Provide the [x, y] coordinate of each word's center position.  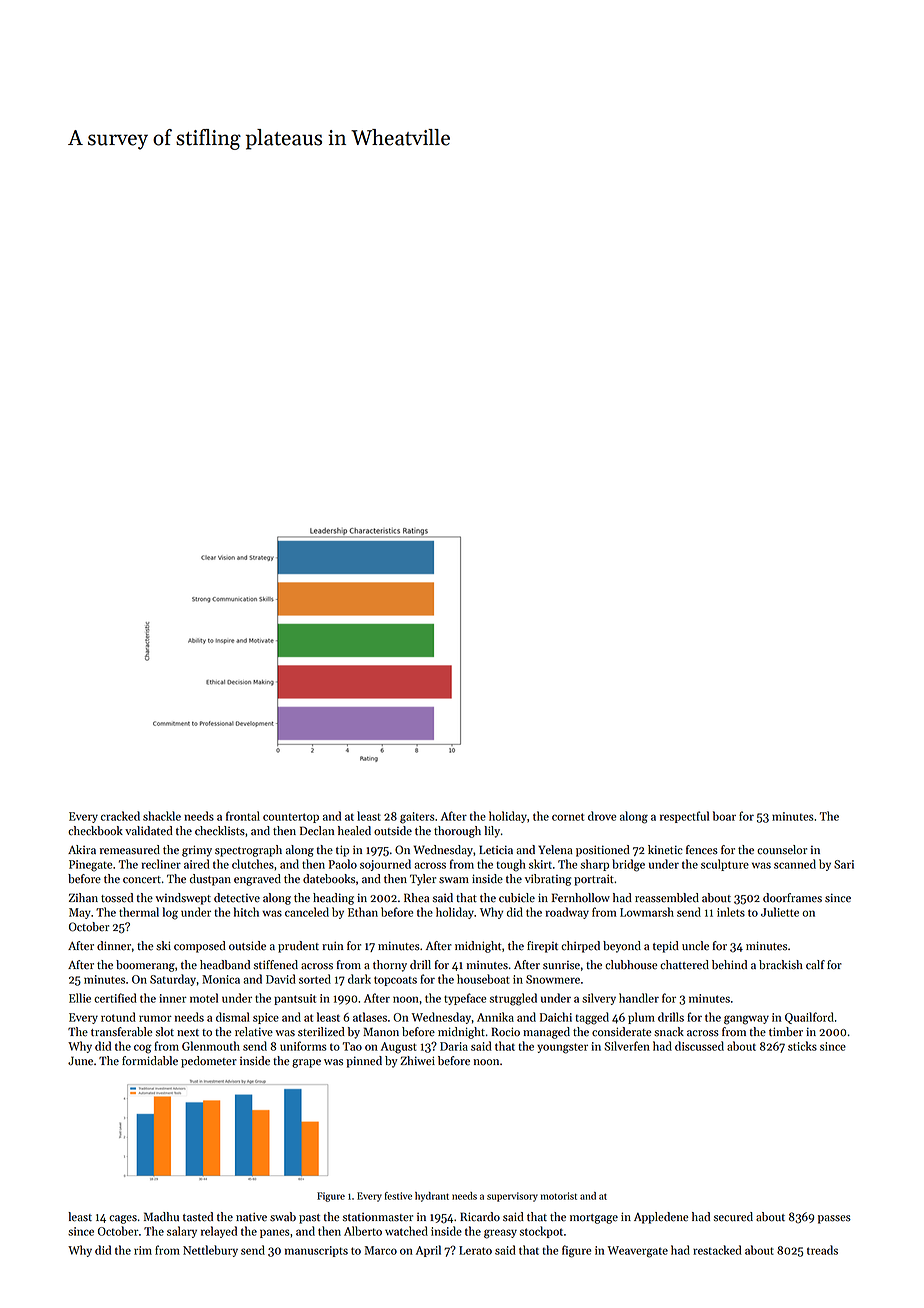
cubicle [517, 898]
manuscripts [316, 1251]
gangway [746, 1020]
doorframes [792, 898]
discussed [699, 1046]
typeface [465, 999]
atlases [370, 1017]
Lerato [475, 1250]
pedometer [209, 1062]
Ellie [80, 998]
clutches [253, 864]
